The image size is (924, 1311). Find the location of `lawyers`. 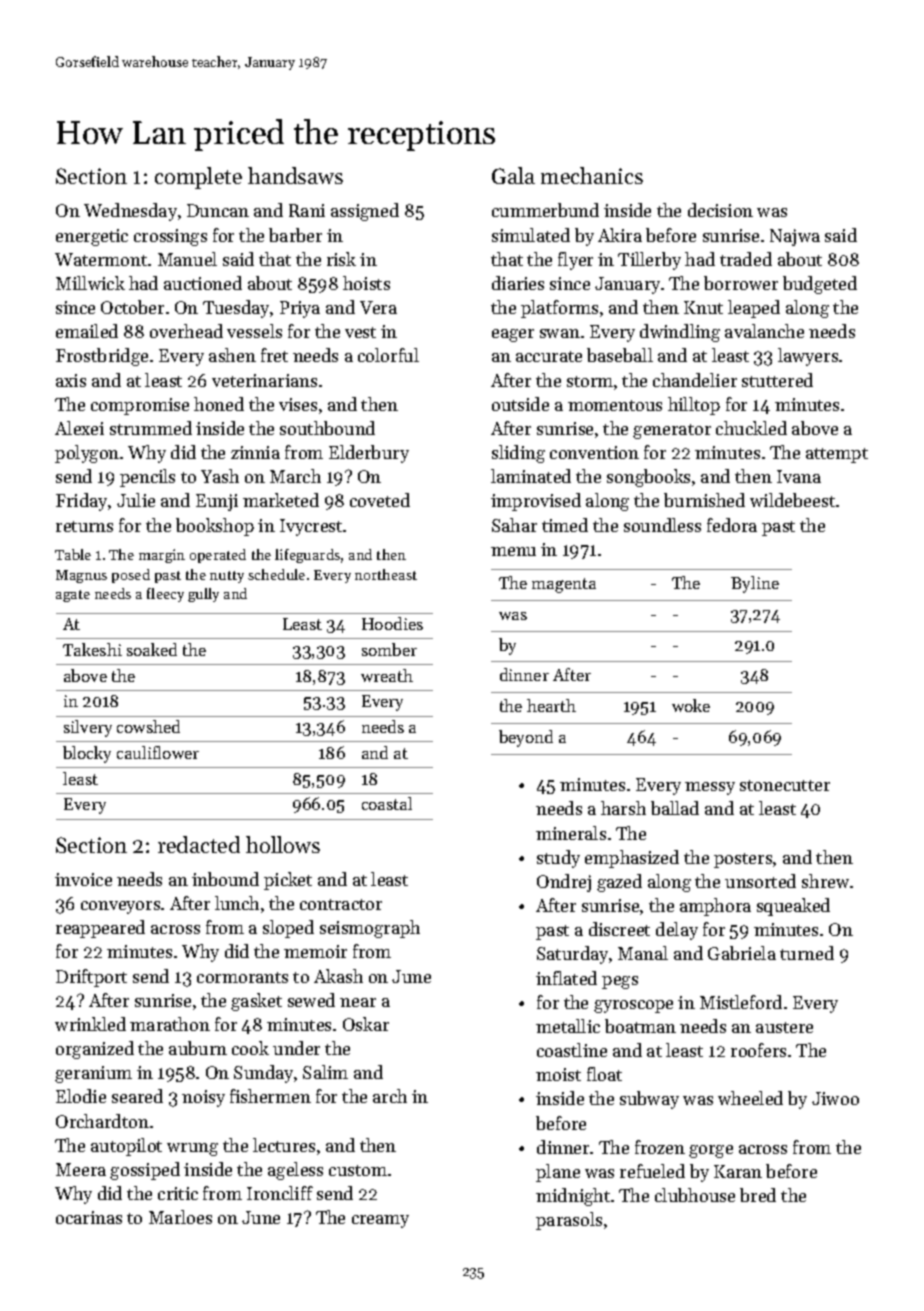

lawyers is located at coordinates (808, 357).
